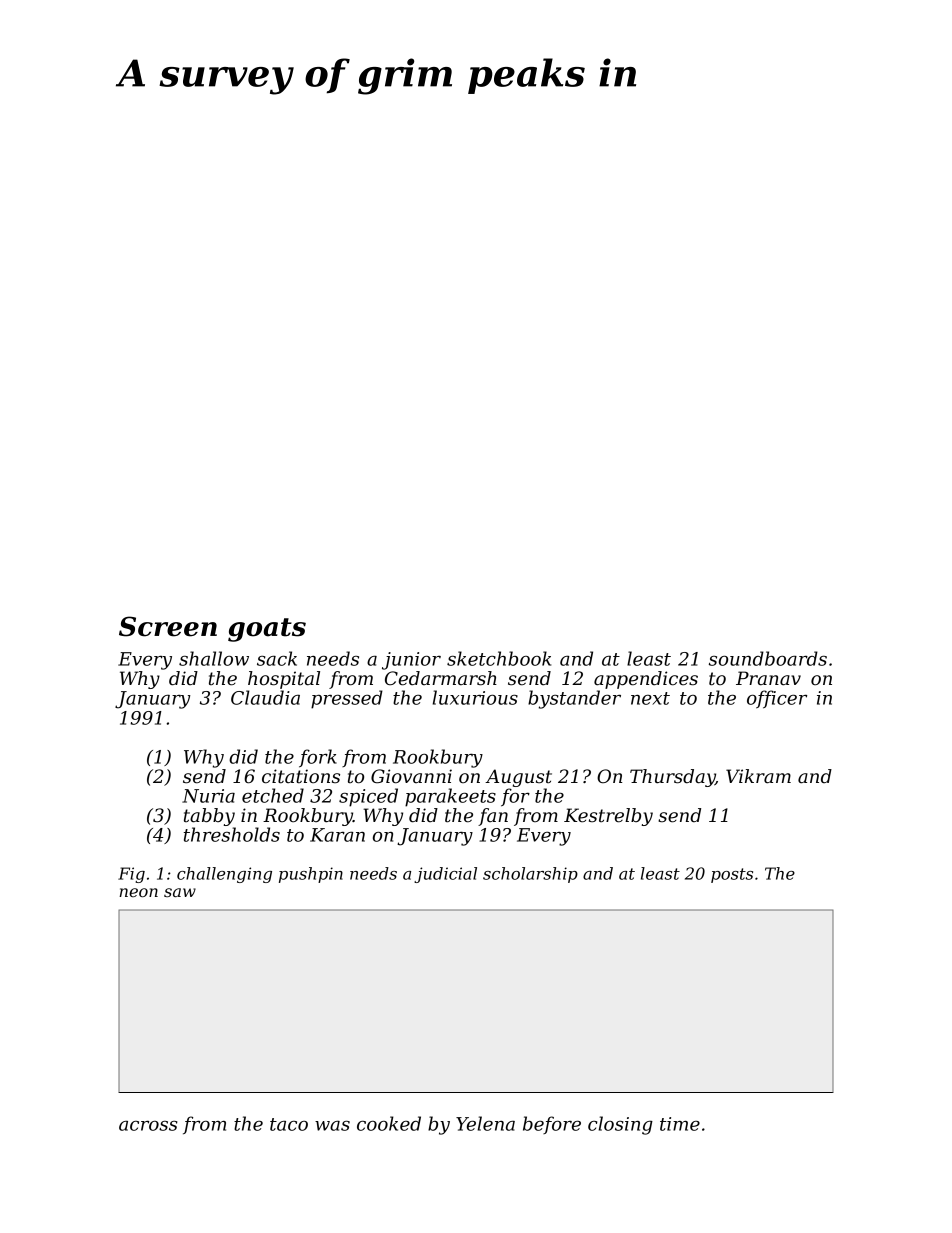 The width and height of the image is (952, 1233). What do you see at coordinates (368, 797) in the image?
I see `spiced` at bounding box center [368, 797].
